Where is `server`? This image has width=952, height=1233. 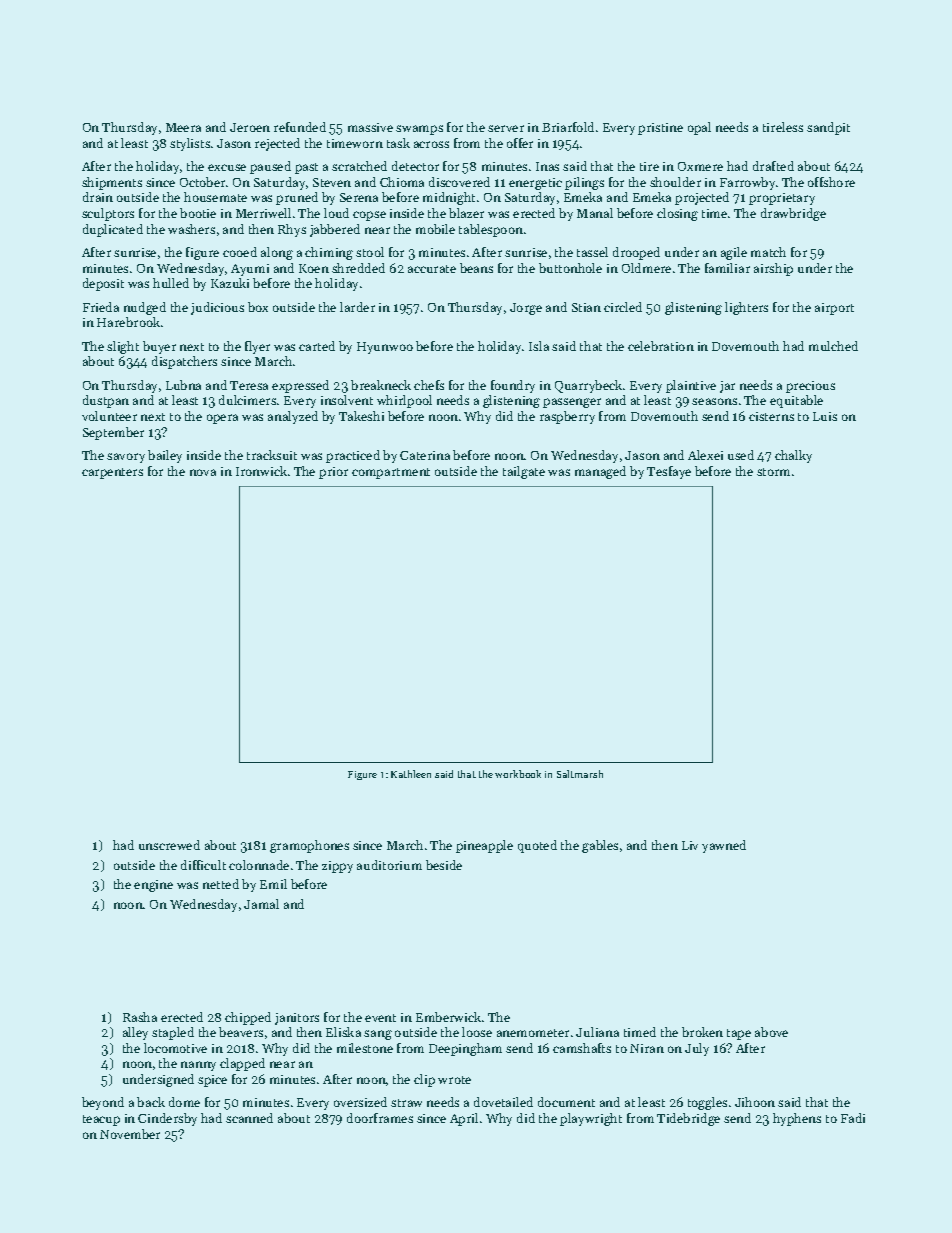 server is located at coordinates (506, 128).
